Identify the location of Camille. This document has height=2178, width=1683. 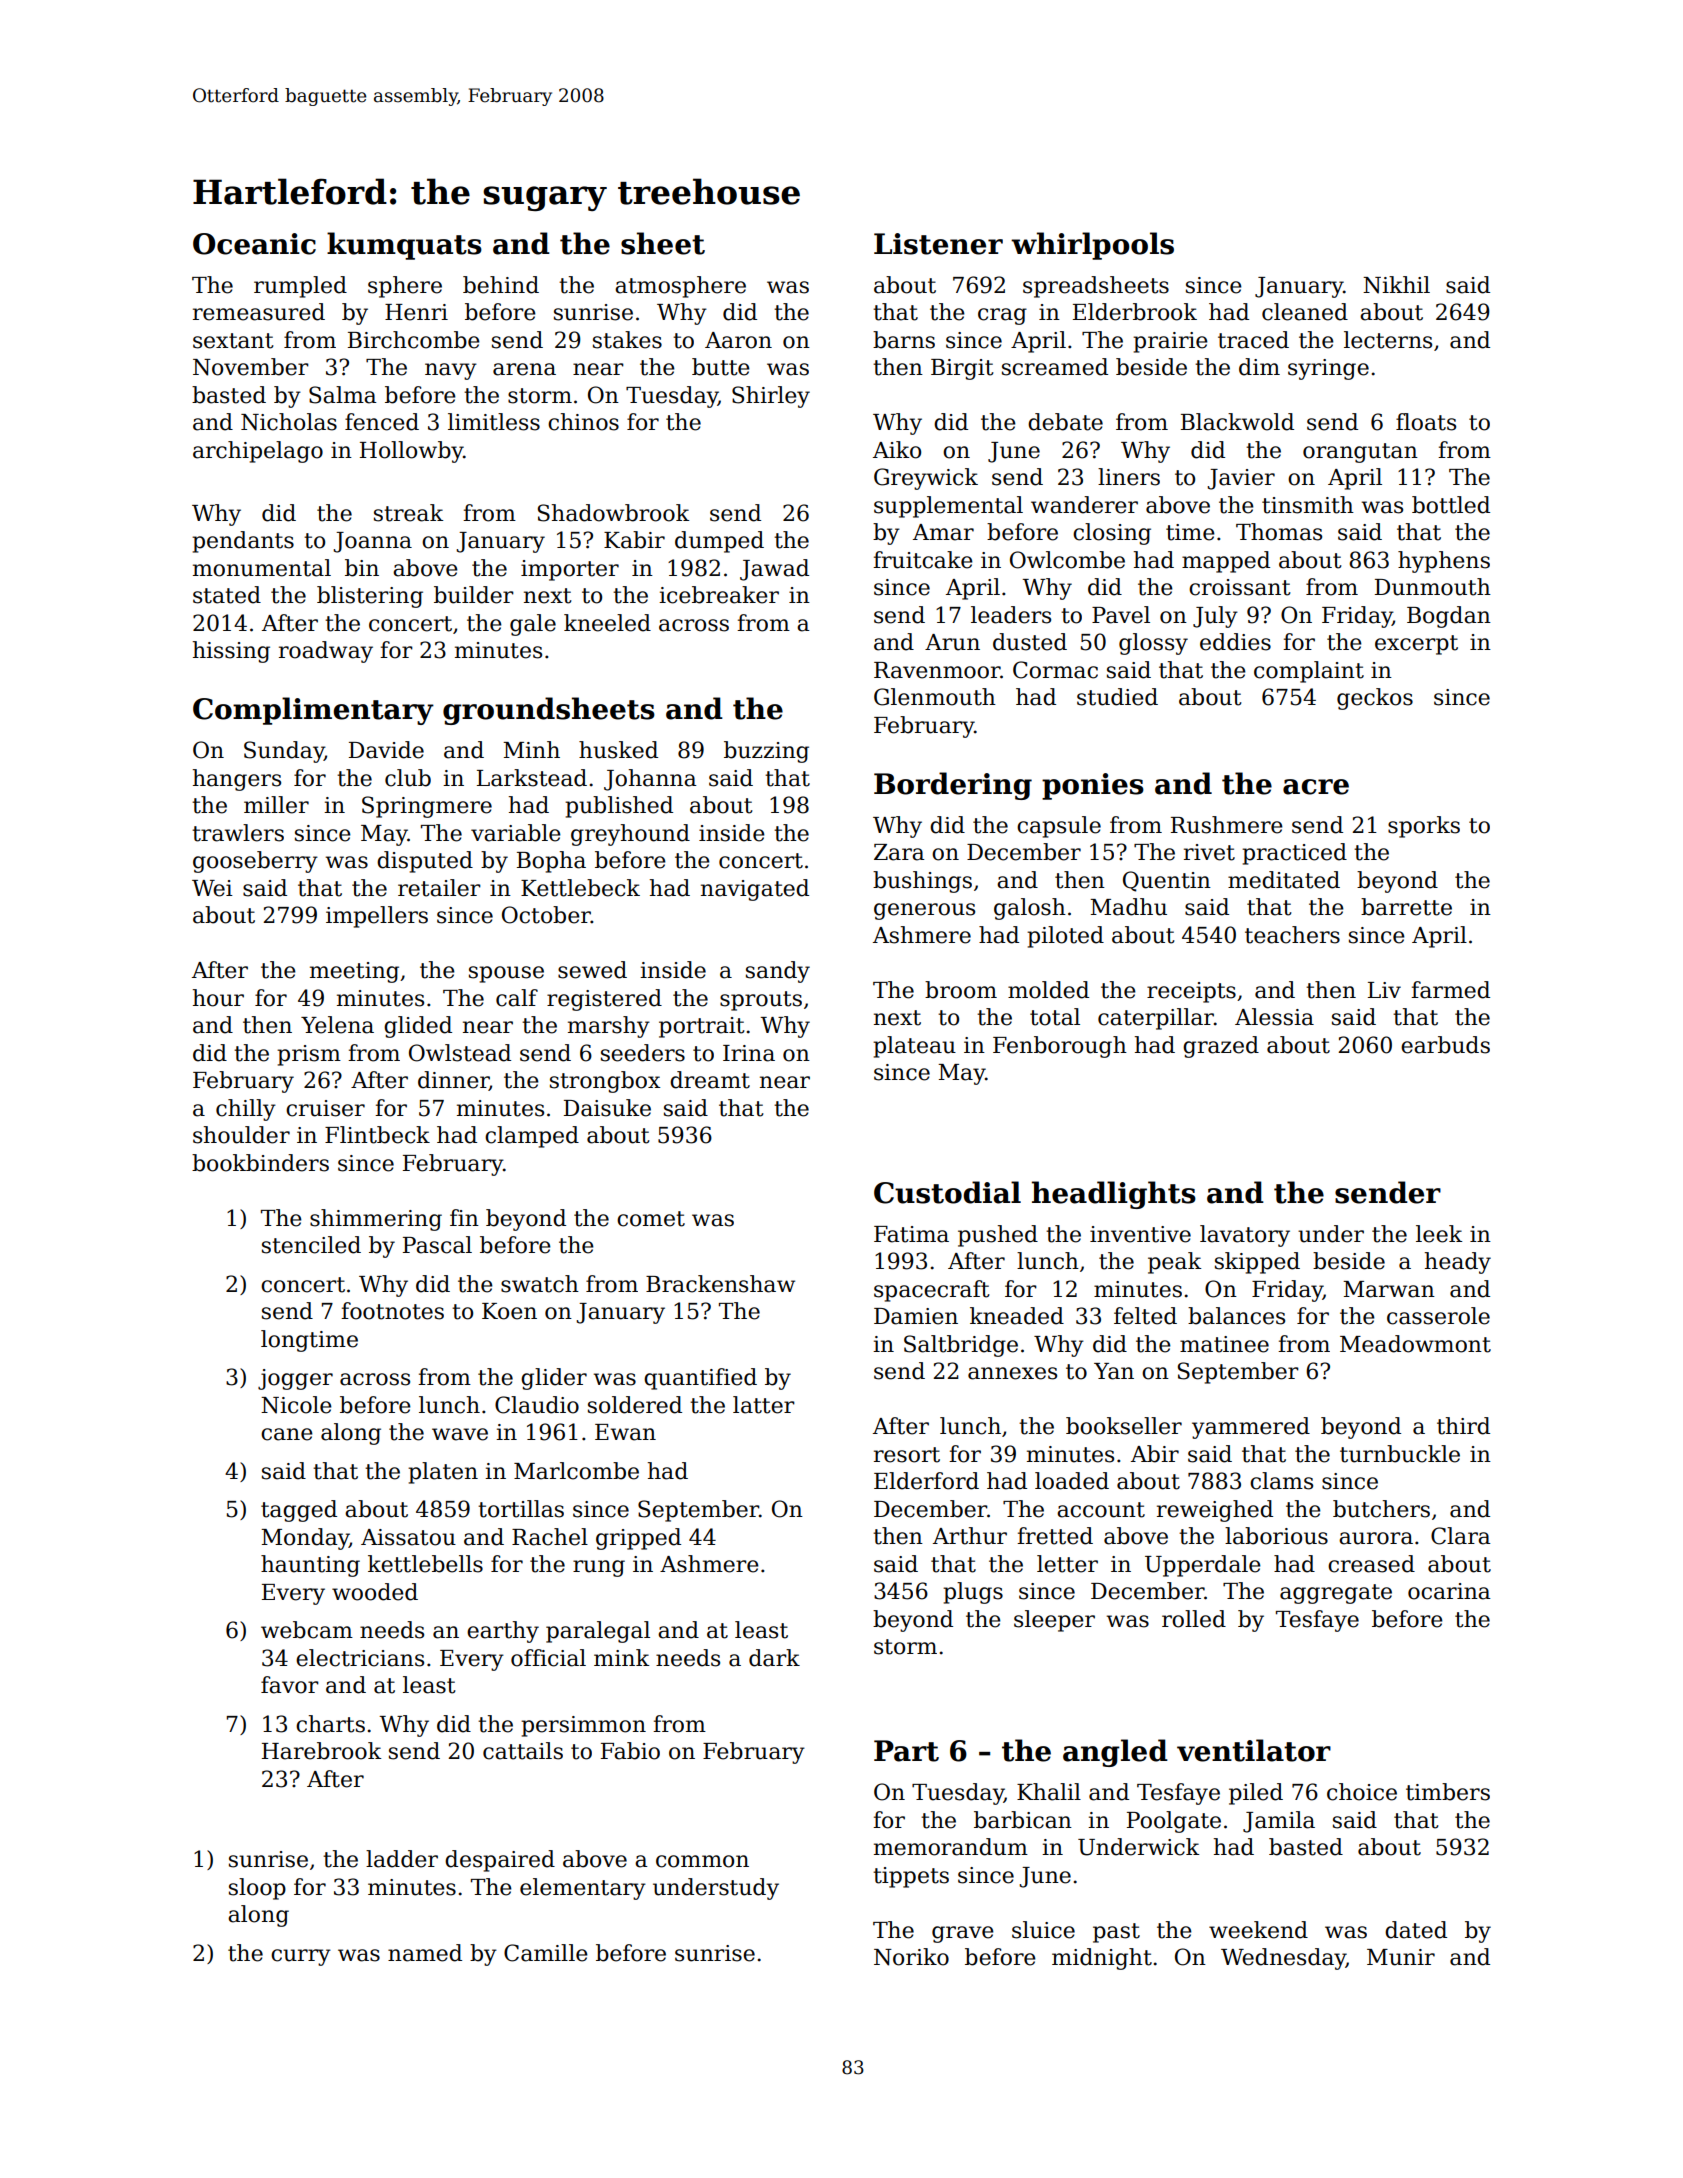
(546, 1953).
